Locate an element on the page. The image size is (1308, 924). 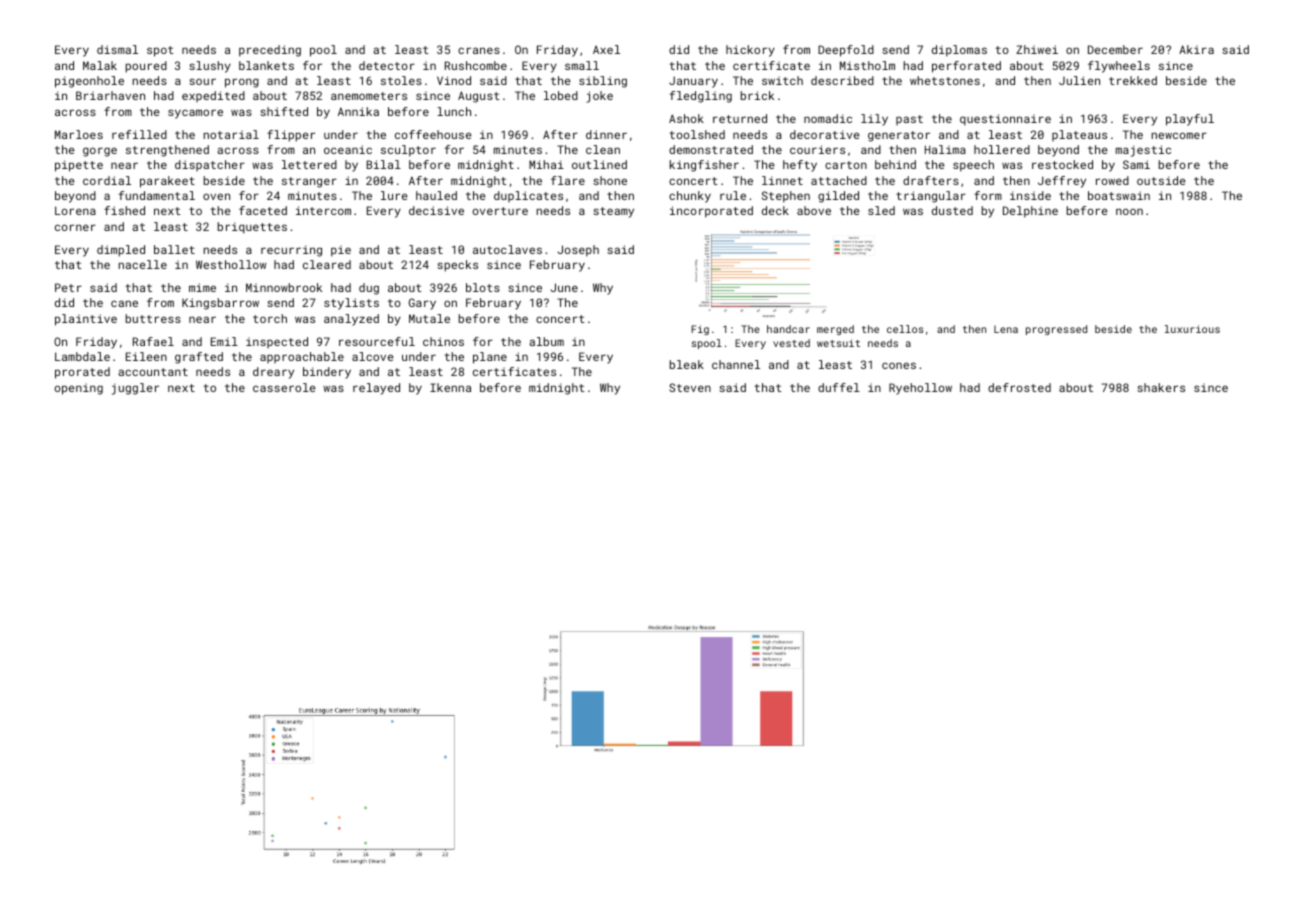
Ikenna is located at coordinates (450, 387).
